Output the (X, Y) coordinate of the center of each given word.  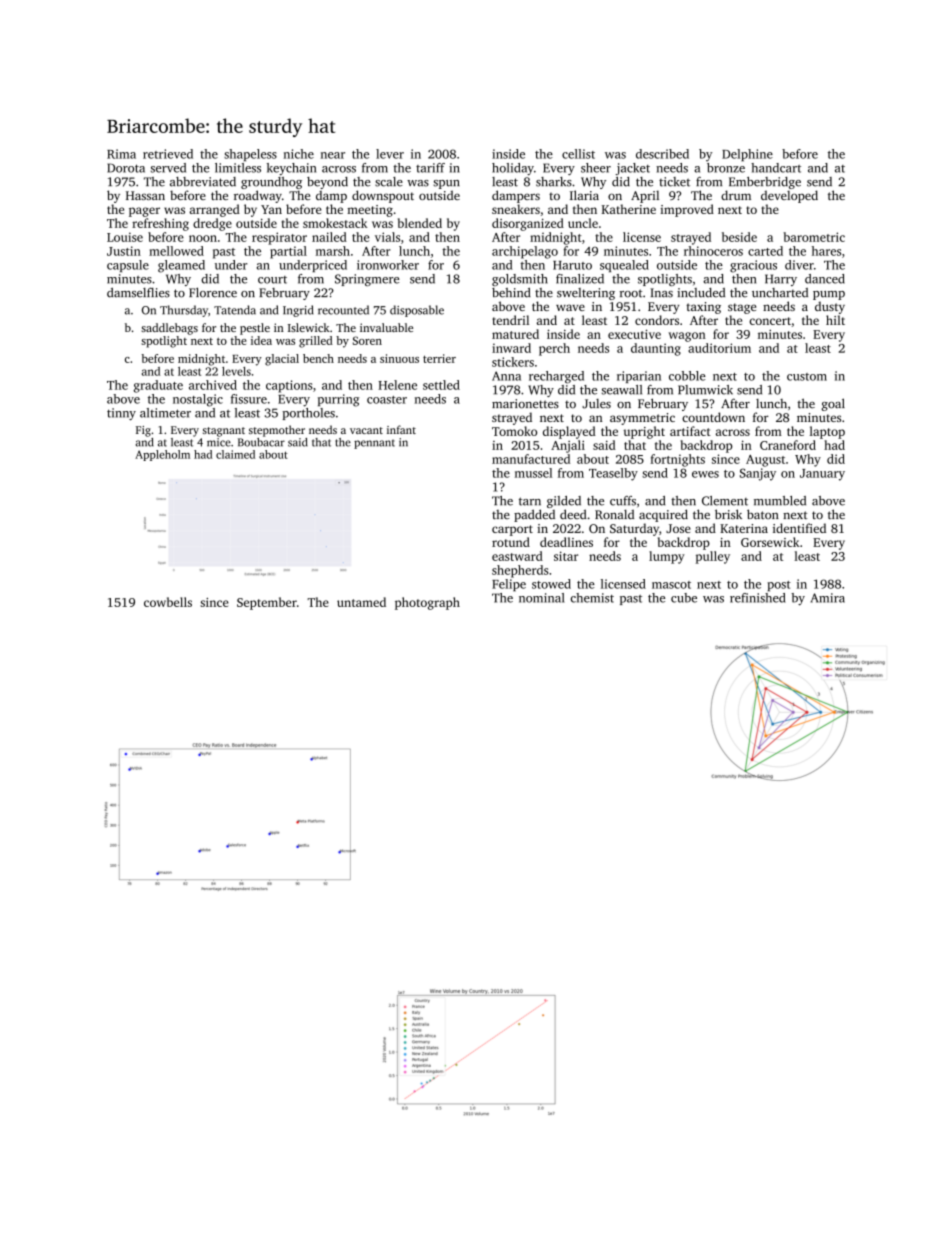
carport (512, 530)
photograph (427, 603)
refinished (758, 598)
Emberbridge (765, 183)
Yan (271, 209)
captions (289, 386)
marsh (333, 251)
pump (829, 295)
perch (554, 349)
